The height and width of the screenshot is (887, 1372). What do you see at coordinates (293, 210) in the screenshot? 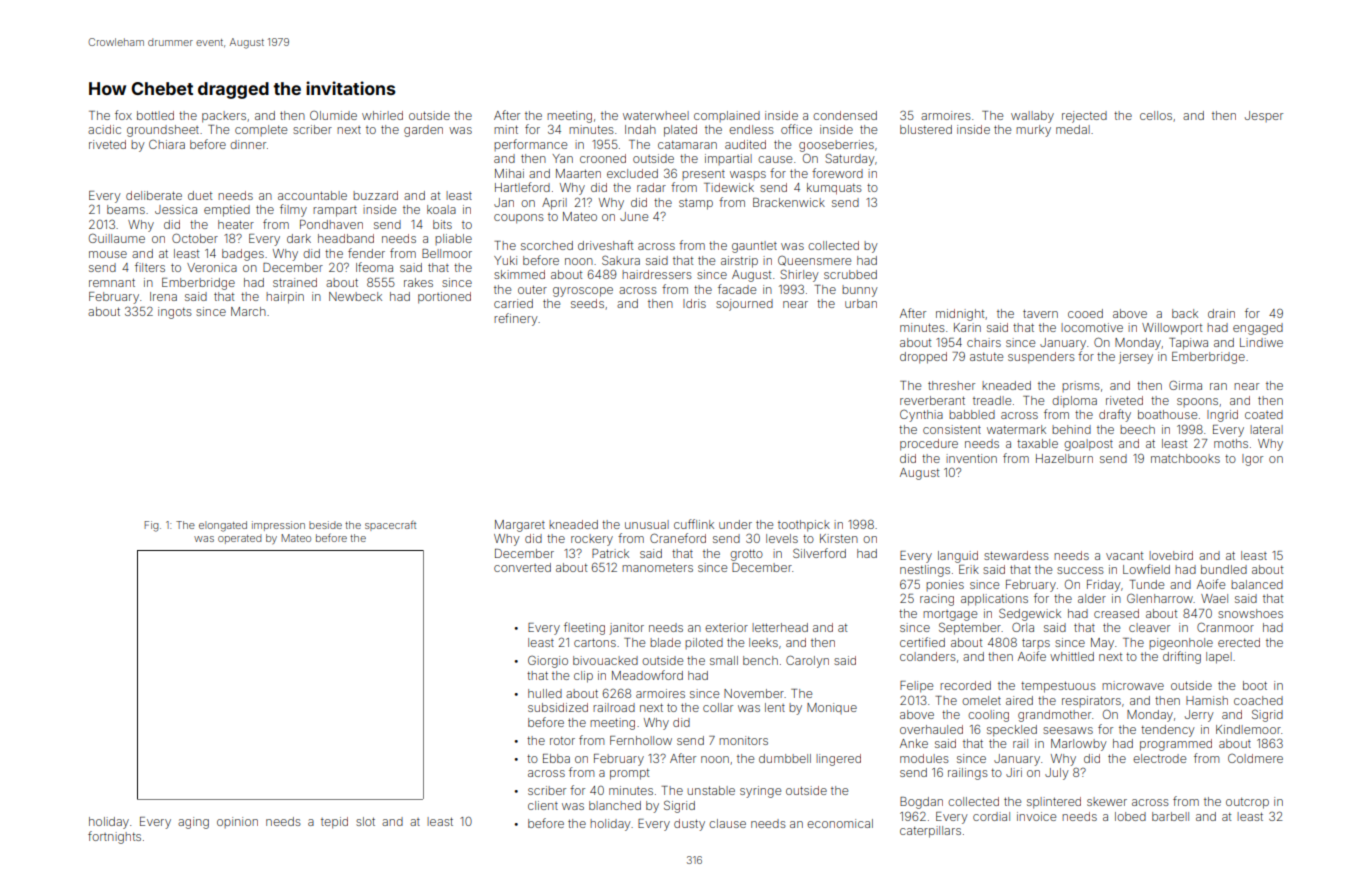
I see `filmy` at bounding box center [293, 210].
